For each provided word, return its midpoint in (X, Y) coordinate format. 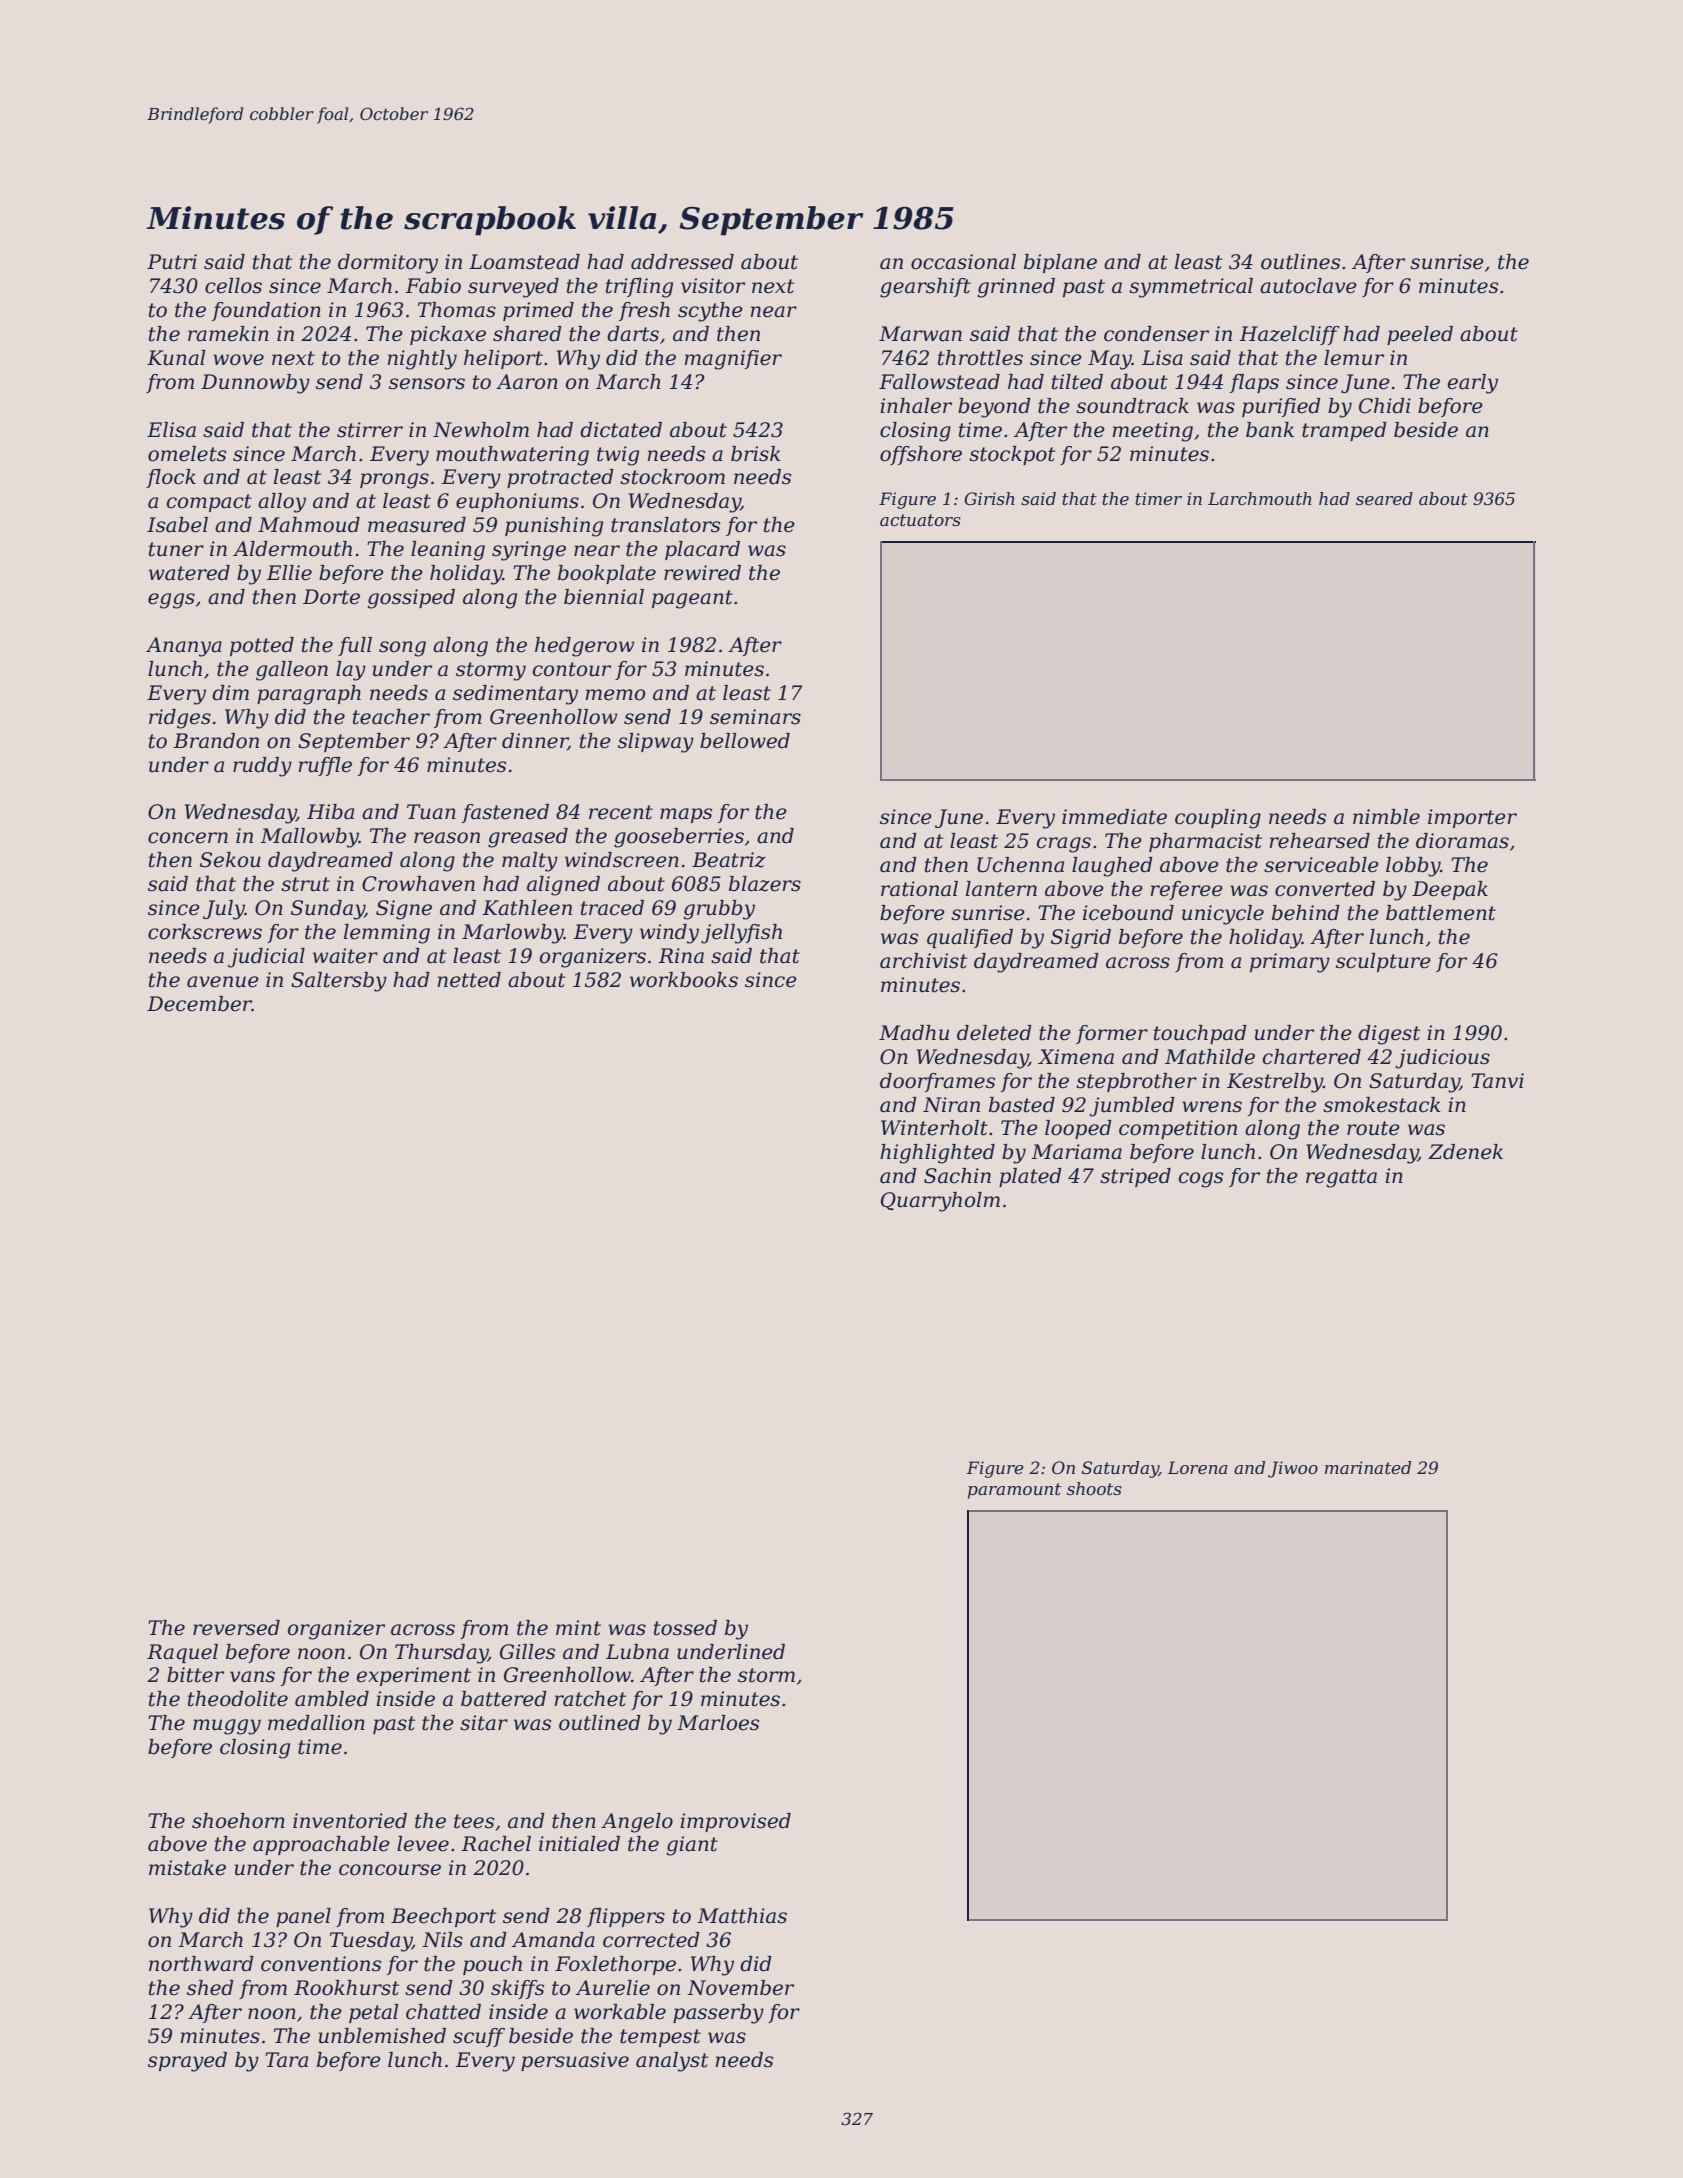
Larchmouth (1260, 498)
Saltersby (339, 982)
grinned (1016, 288)
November (740, 1988)
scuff (479, 2037)
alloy (282, 503)
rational (919, 889)
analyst (672, 2062)
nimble (1386, 817)
